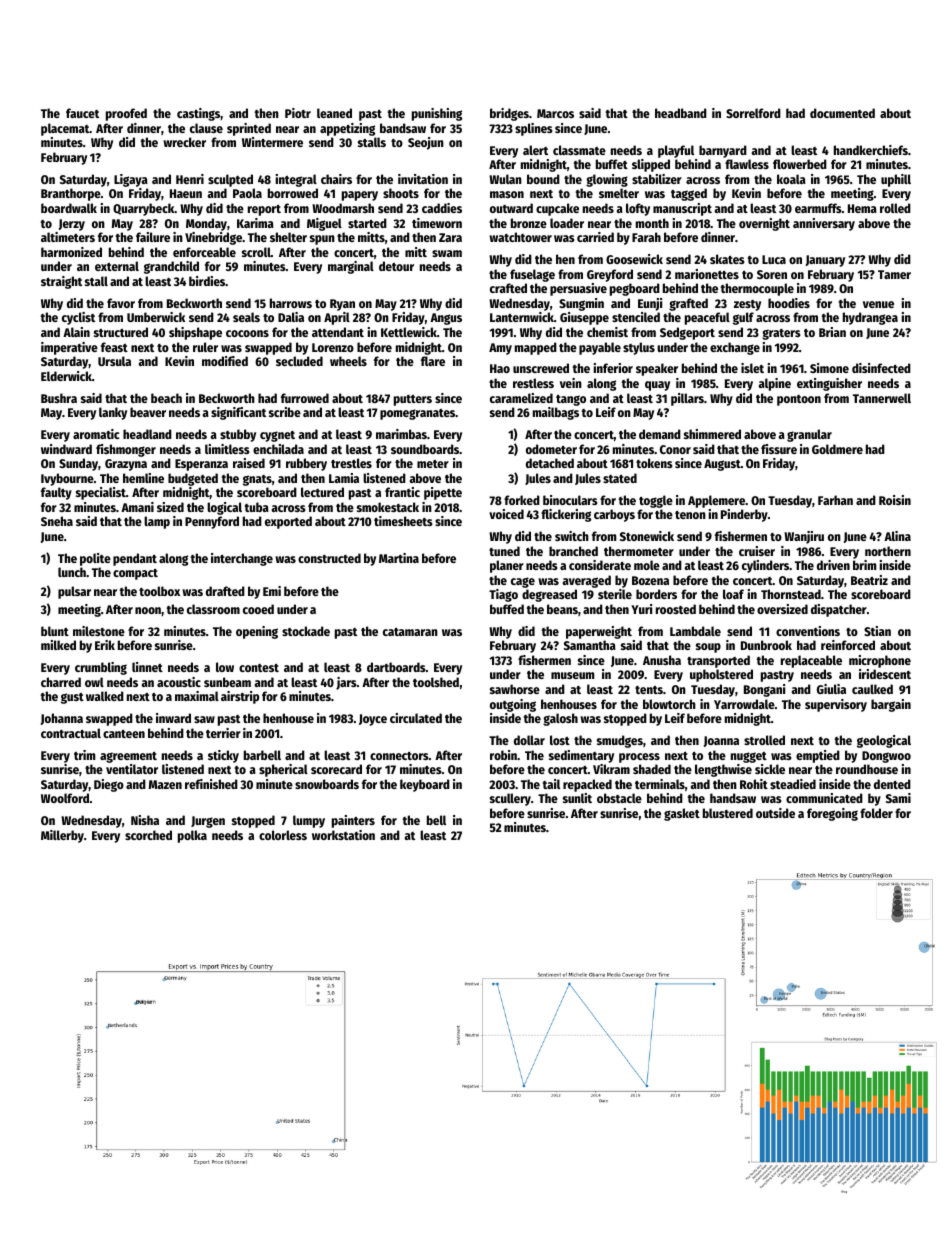 Image resolution: width=952 pixels, height=1233 pixels. Describe the element at coordinates (506, 514) in the screenshot. I see `voiced` at that location.
